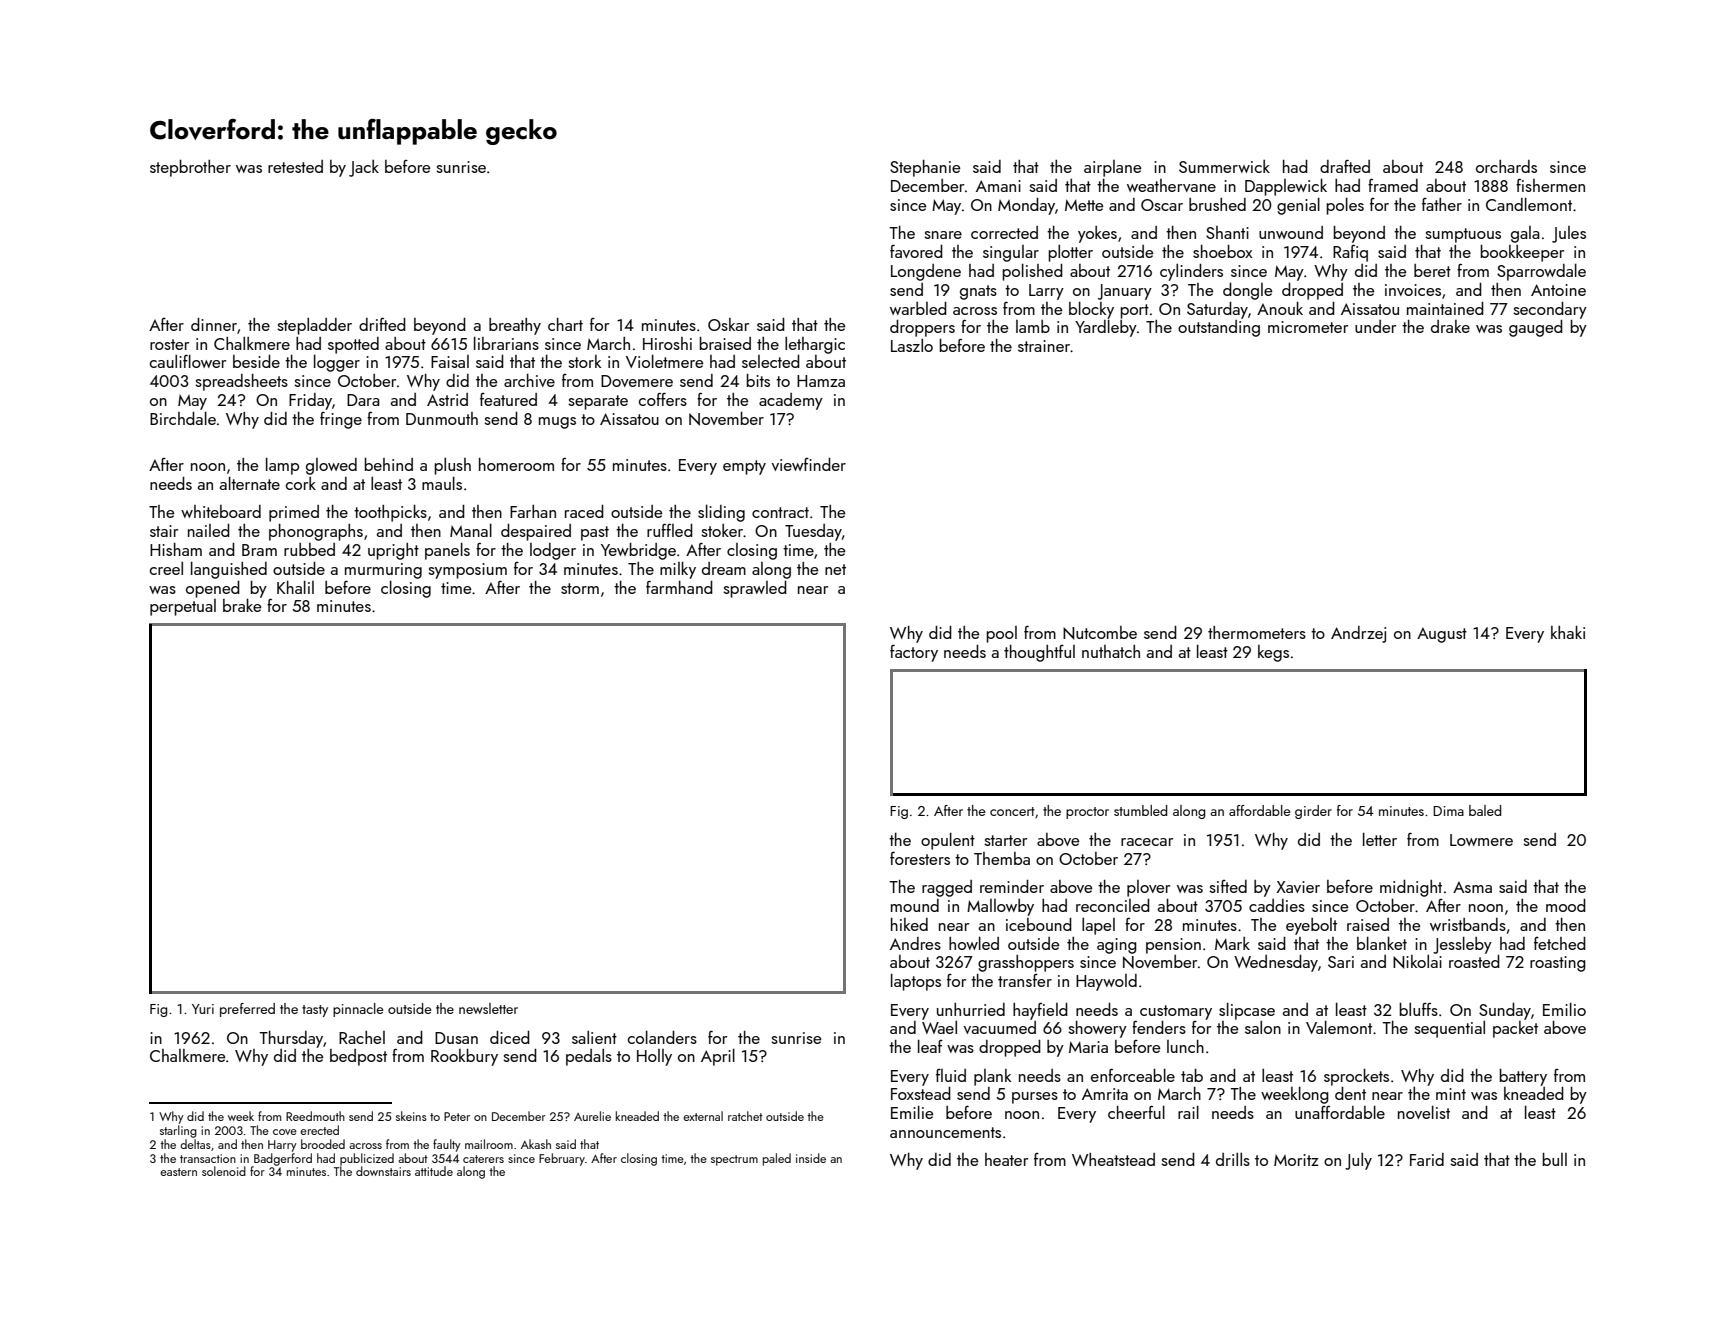 This document has width=1736, height=1342. I want to click on baled, so click(1485, 810).
